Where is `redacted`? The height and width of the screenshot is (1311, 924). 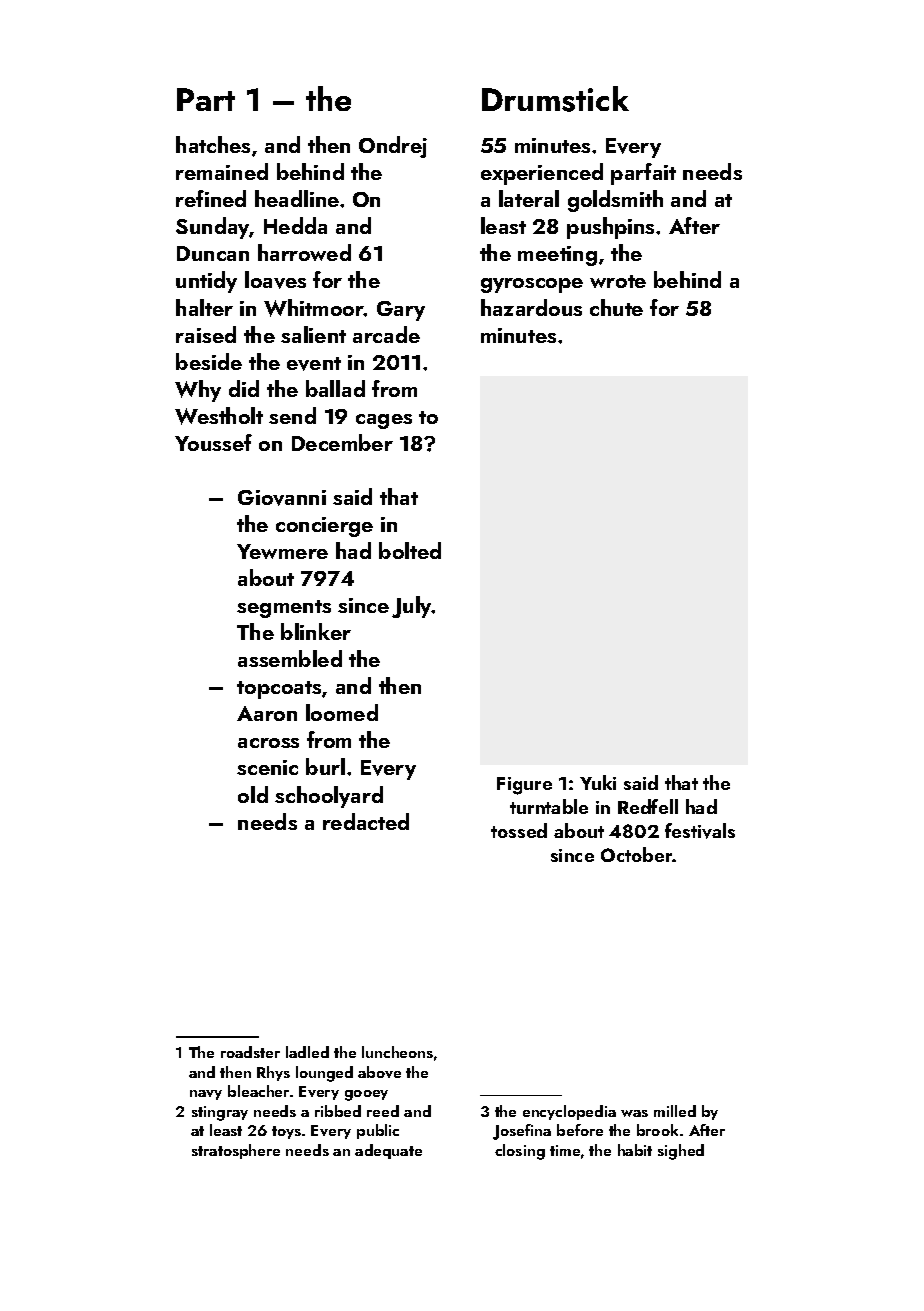
redacted is located at coordinates (366, 821).
